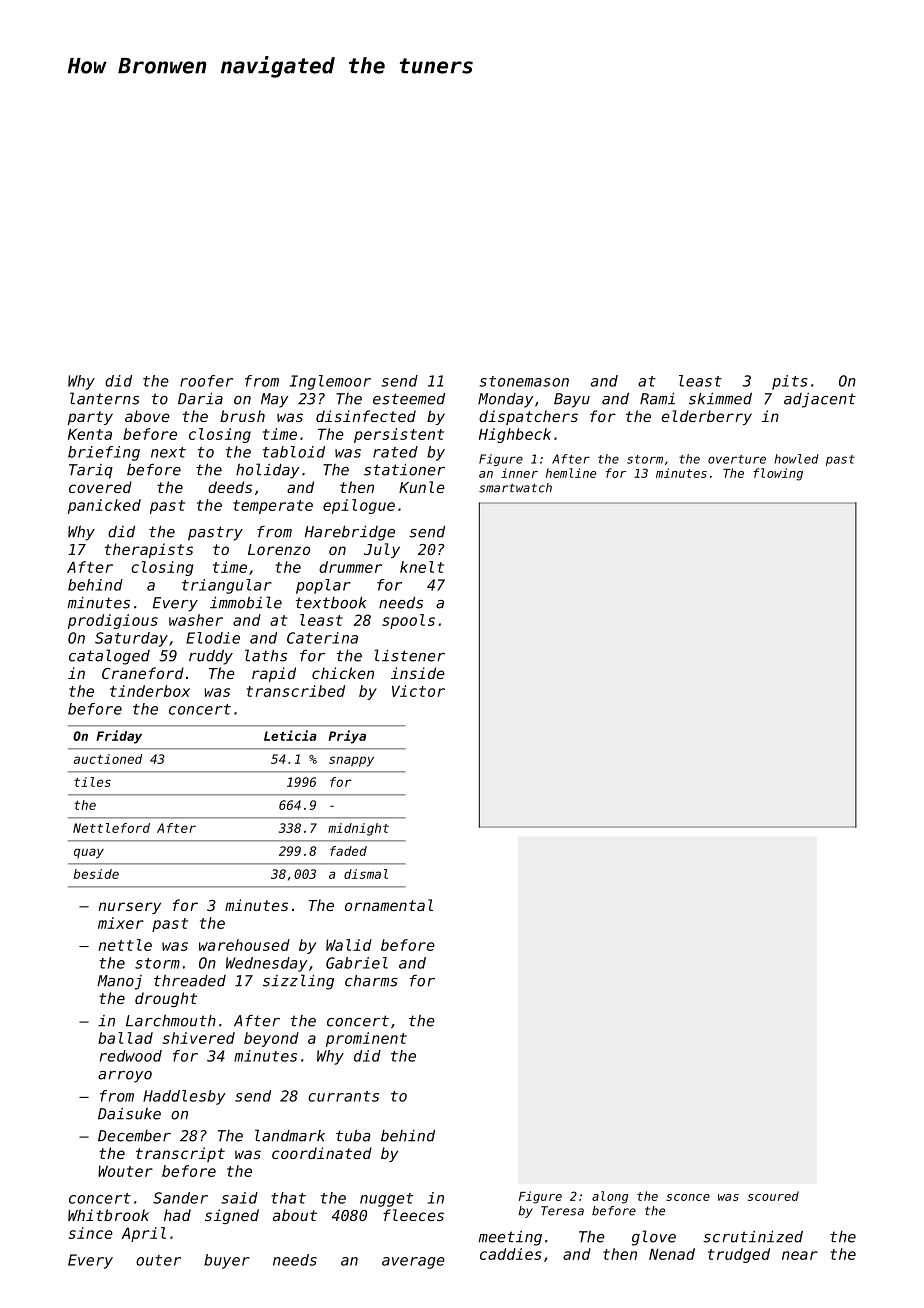  I want to click on Leticia, so click(290, 735).
